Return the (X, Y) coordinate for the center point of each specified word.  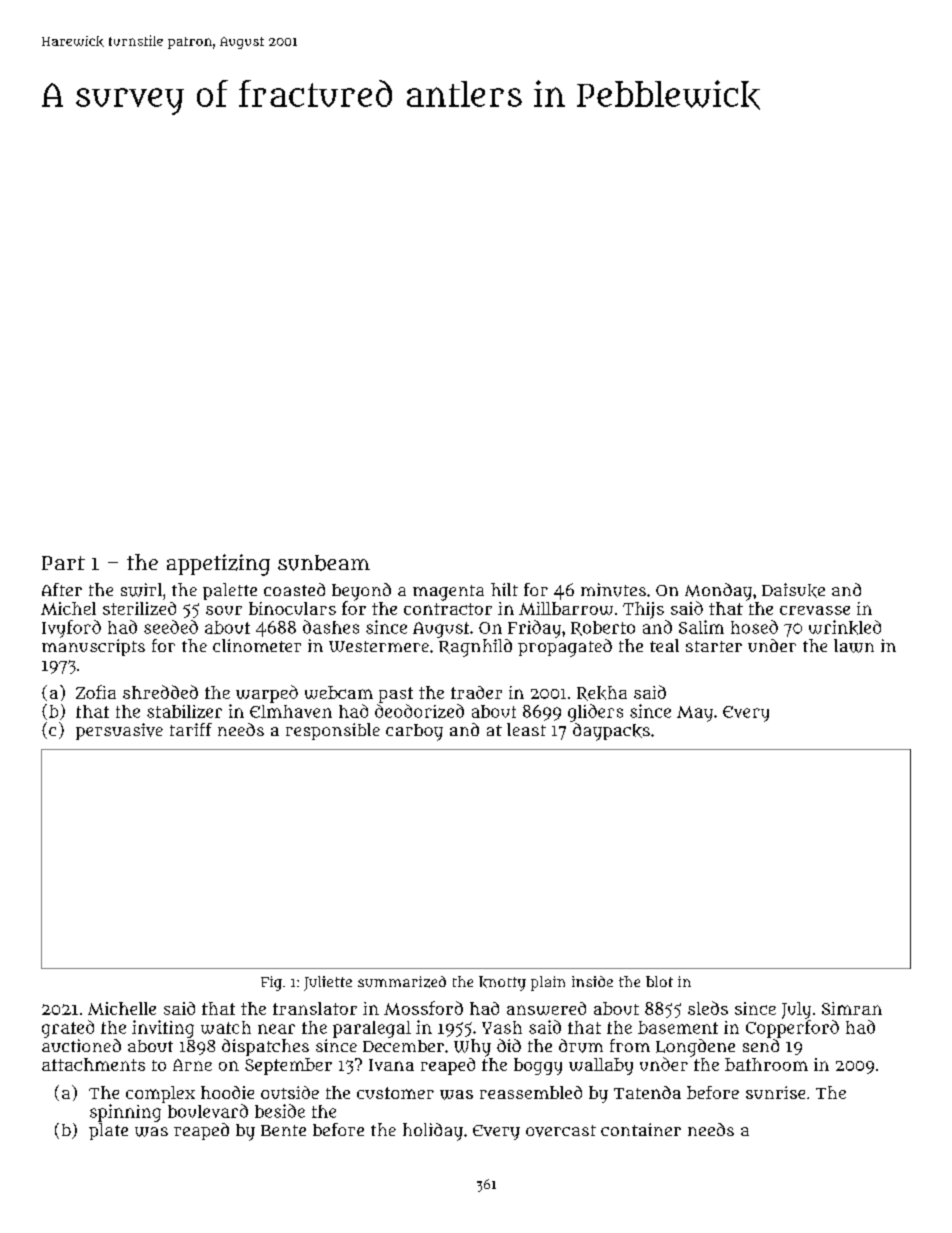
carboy (414, 732)
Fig (271, 983)
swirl (141, 590)
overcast (561, 1131)
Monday (718, 592)
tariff (191, 729)
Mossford (423, 1008)
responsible (333, 731)
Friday (534, 629)
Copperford (792, 1029)
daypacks (611, 732)
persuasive (119, 731)
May (695, 714)
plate (108, 1131)
